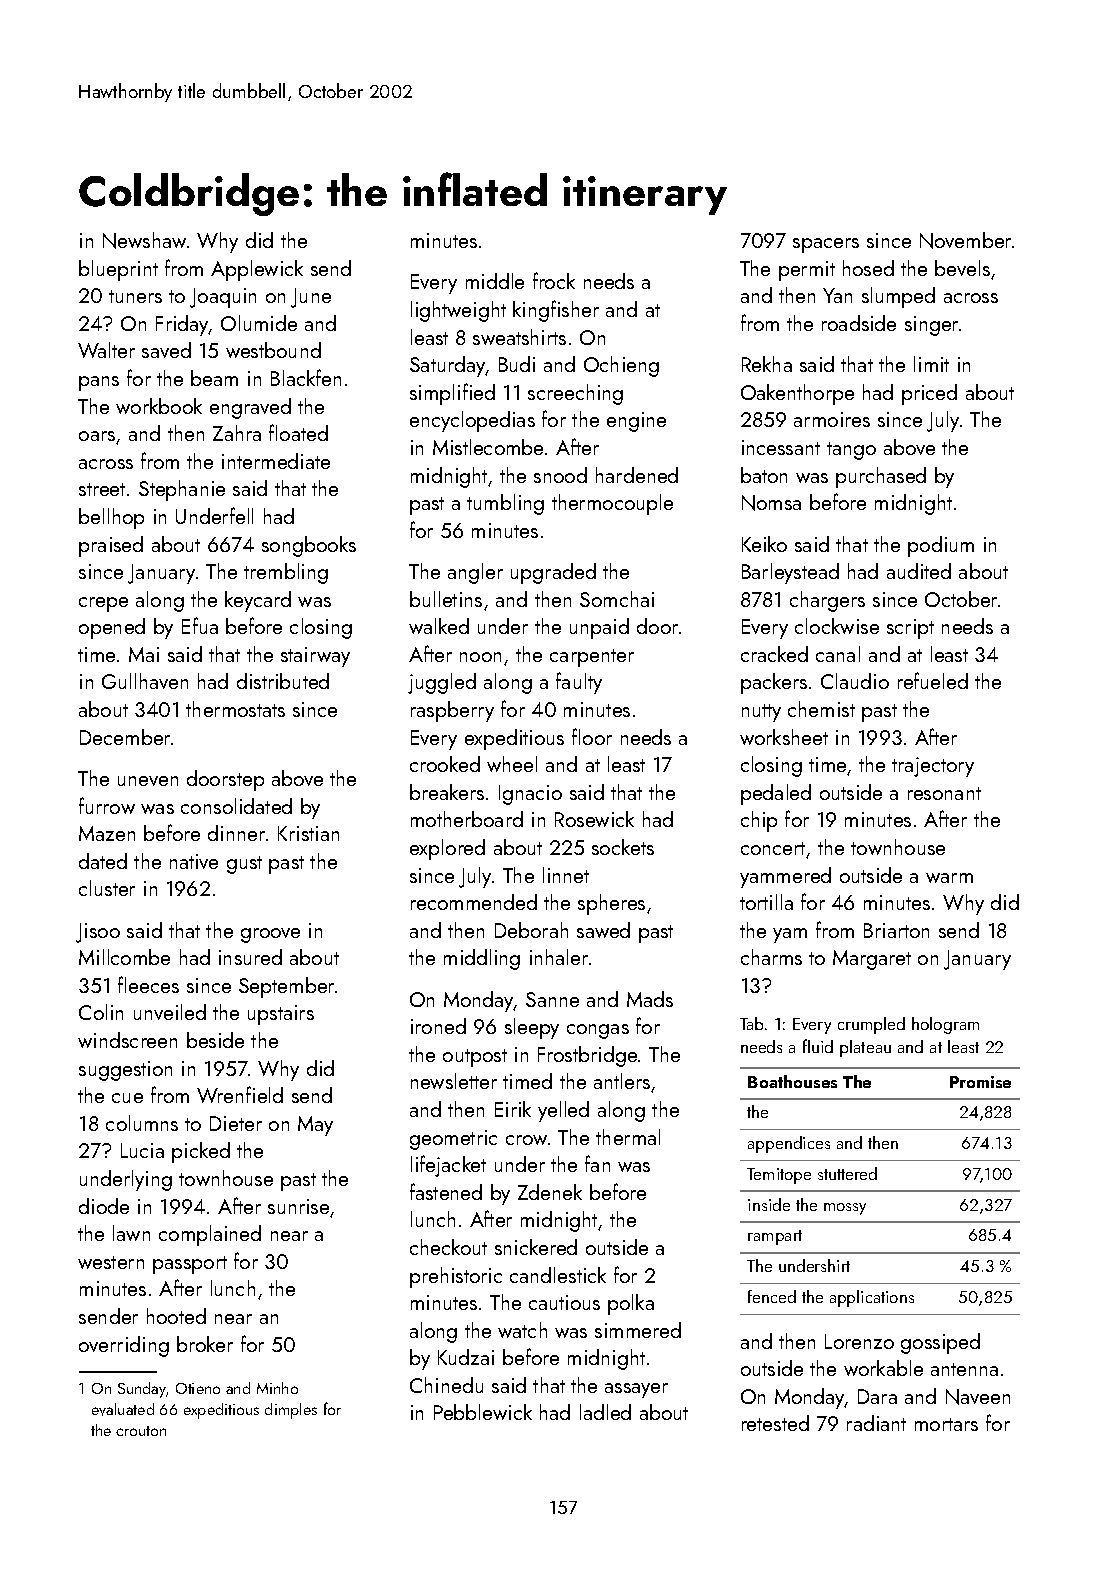 The height and width of the image is (1592, 1099). Describe the element at coordinates (106, 350) in the image. I see `Walter` at that location.
